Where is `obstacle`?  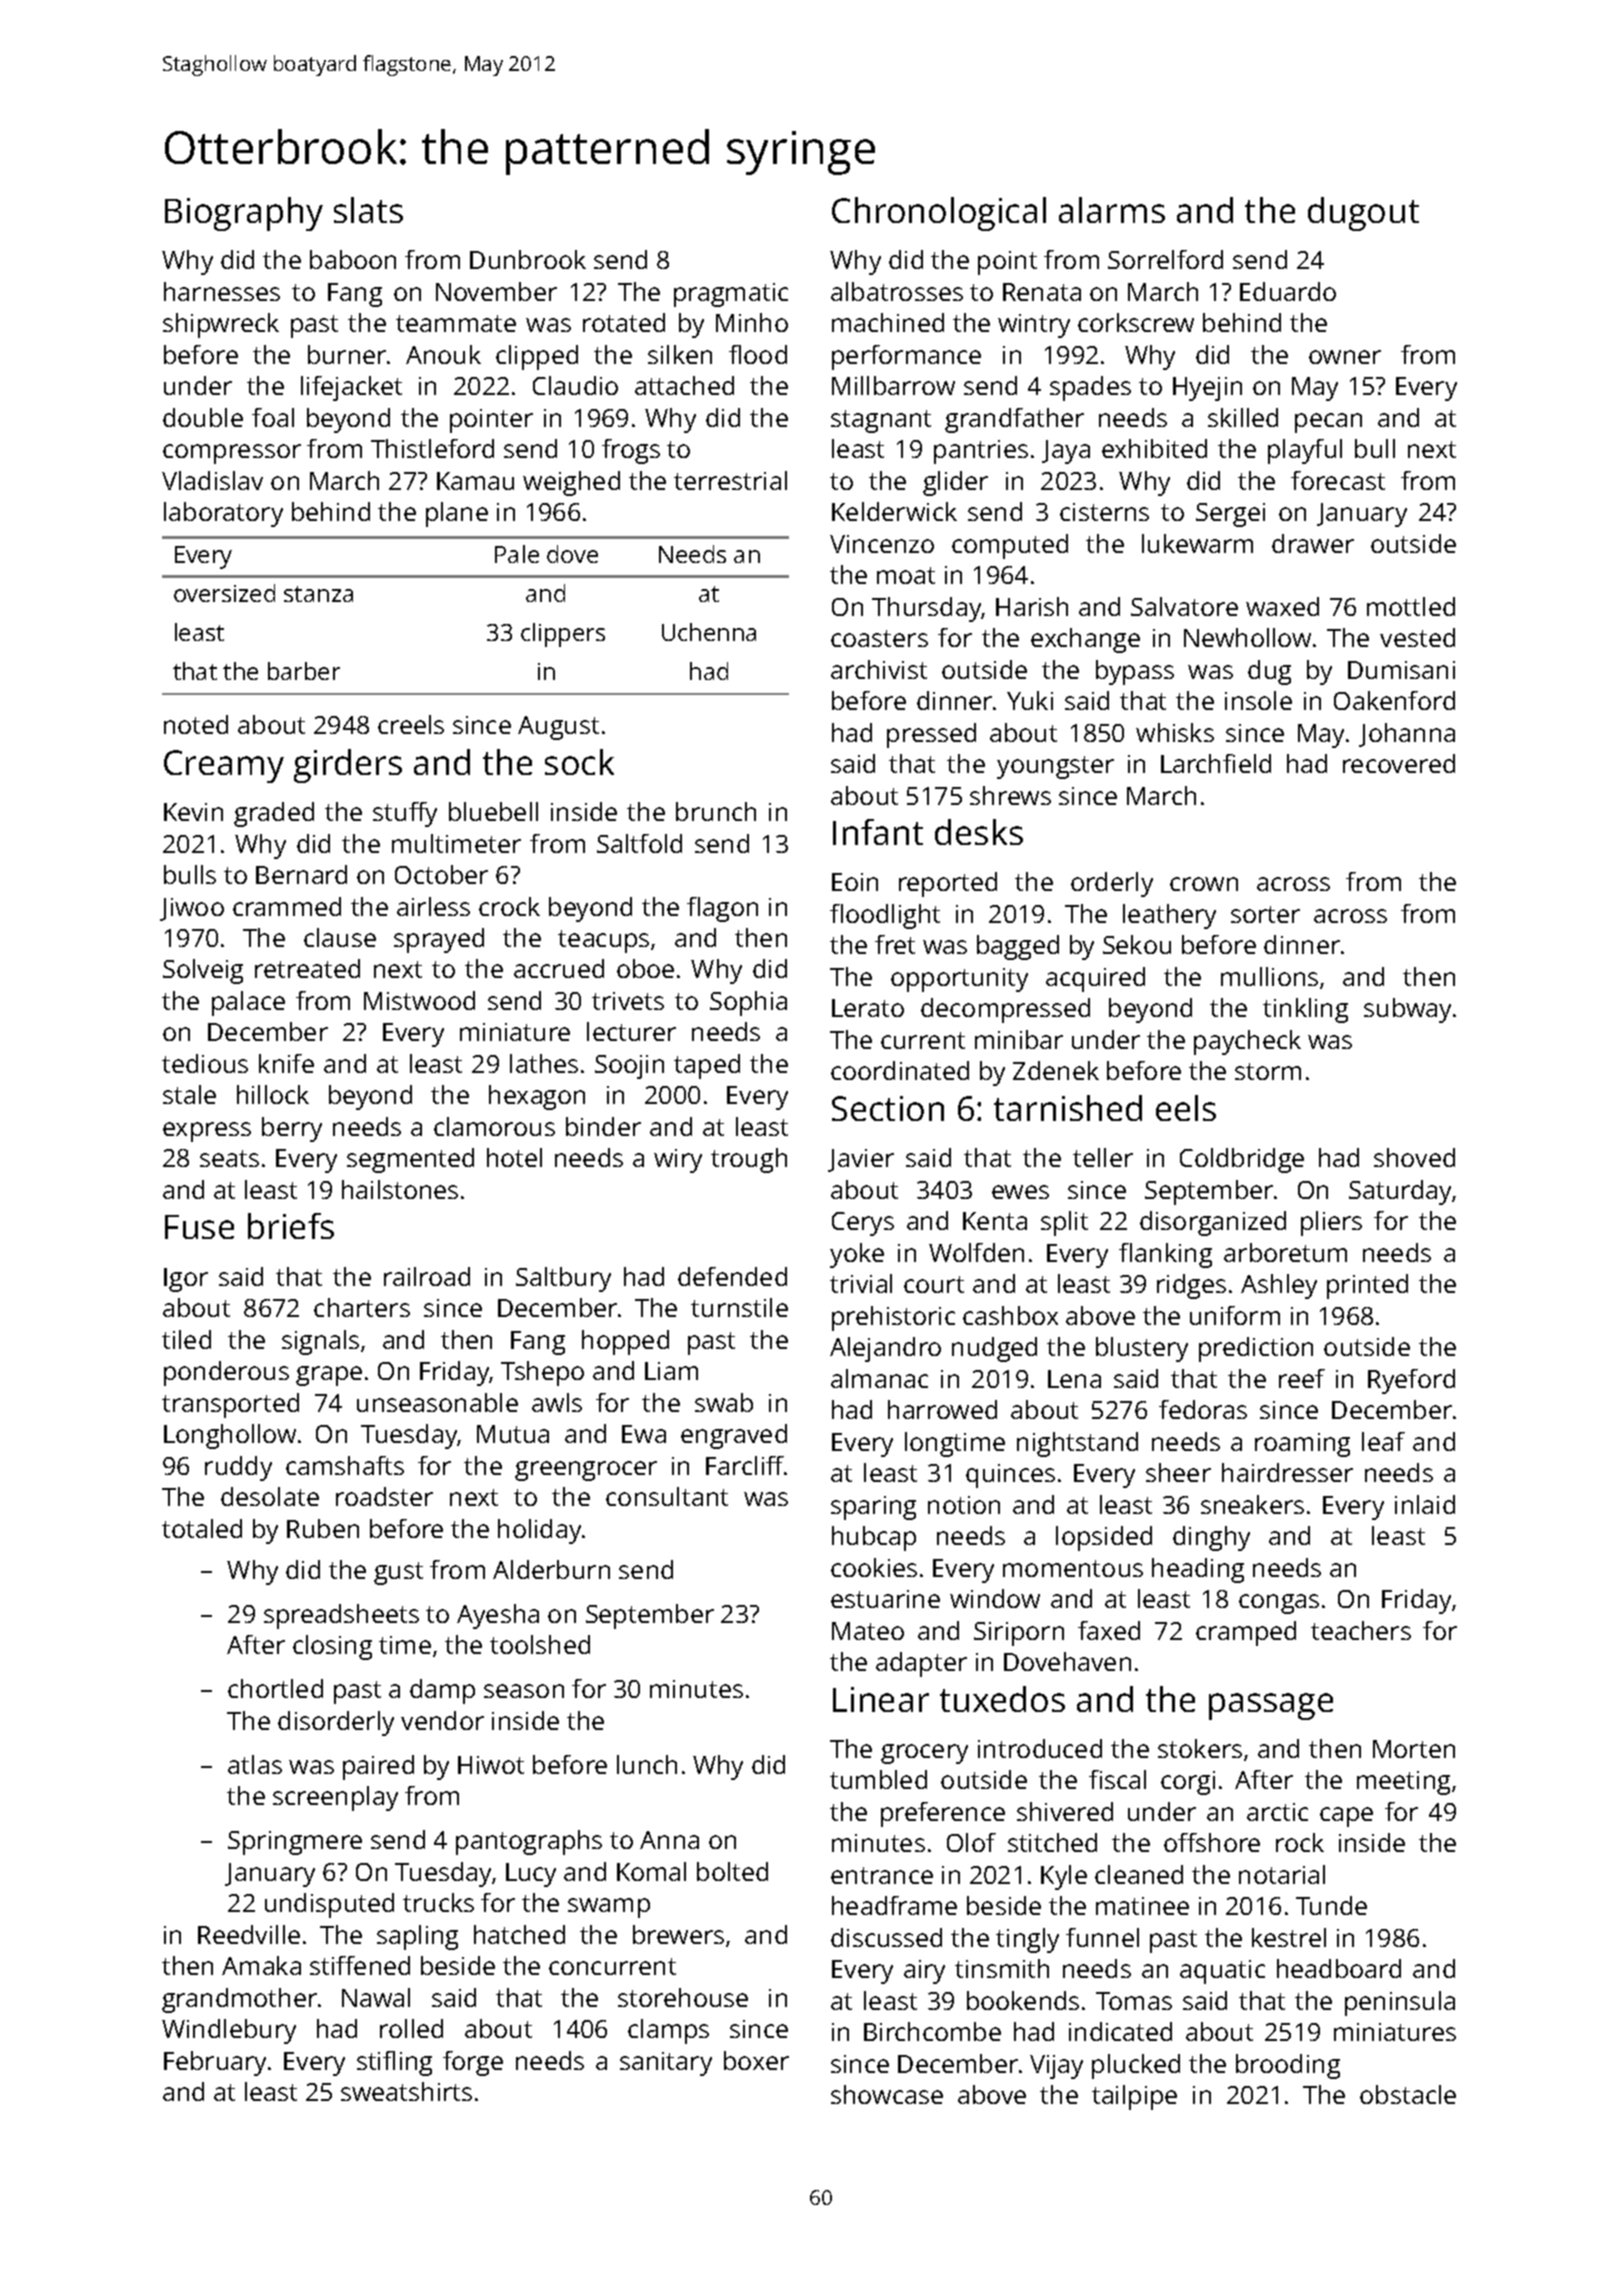 obstacle is located at coordinates (1408, 2094).
